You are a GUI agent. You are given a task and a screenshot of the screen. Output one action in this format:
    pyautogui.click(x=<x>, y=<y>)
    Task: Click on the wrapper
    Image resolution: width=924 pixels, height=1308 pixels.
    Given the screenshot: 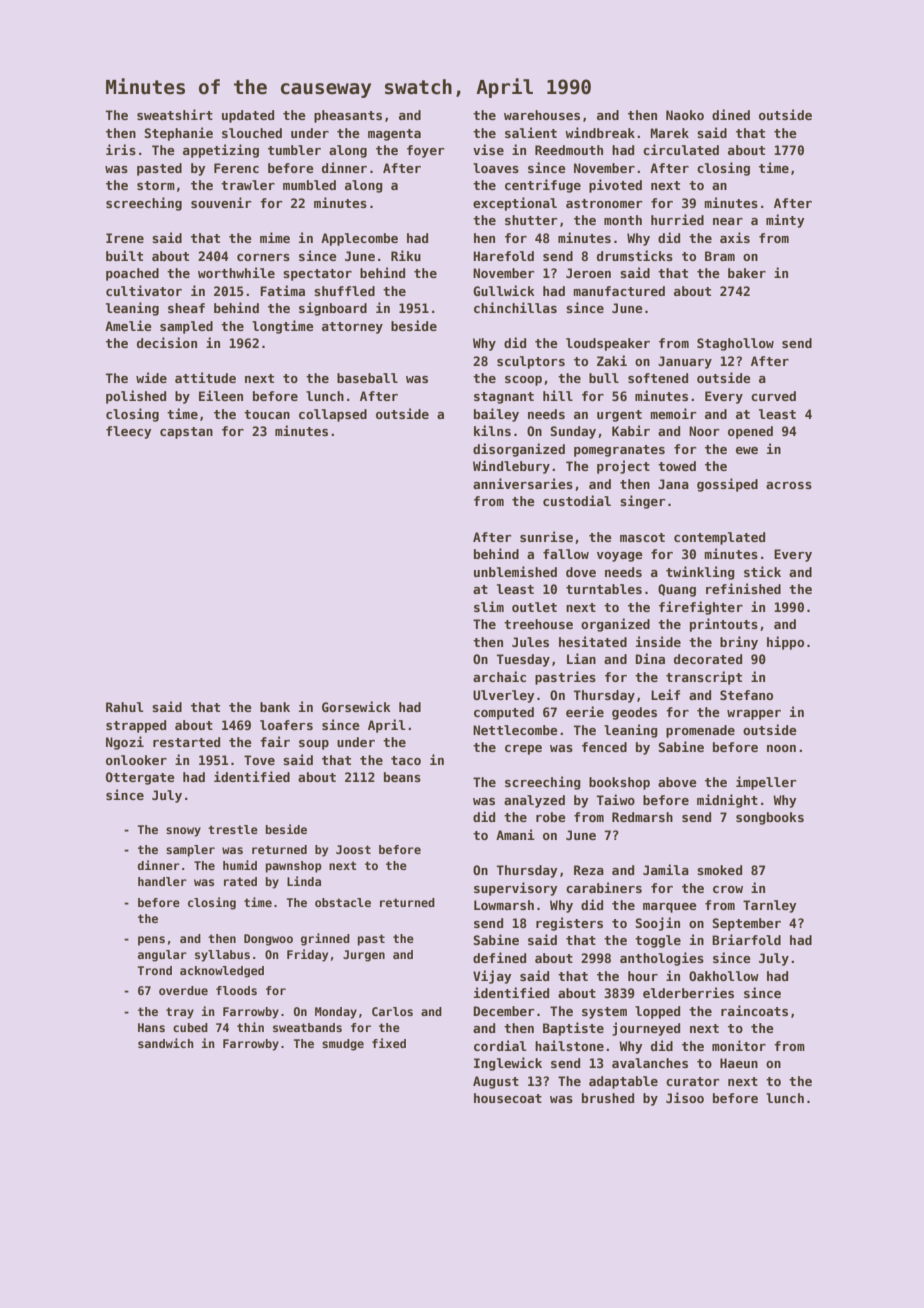 What is the action you would take?
    pyautogui.click(x=754, y=715)
